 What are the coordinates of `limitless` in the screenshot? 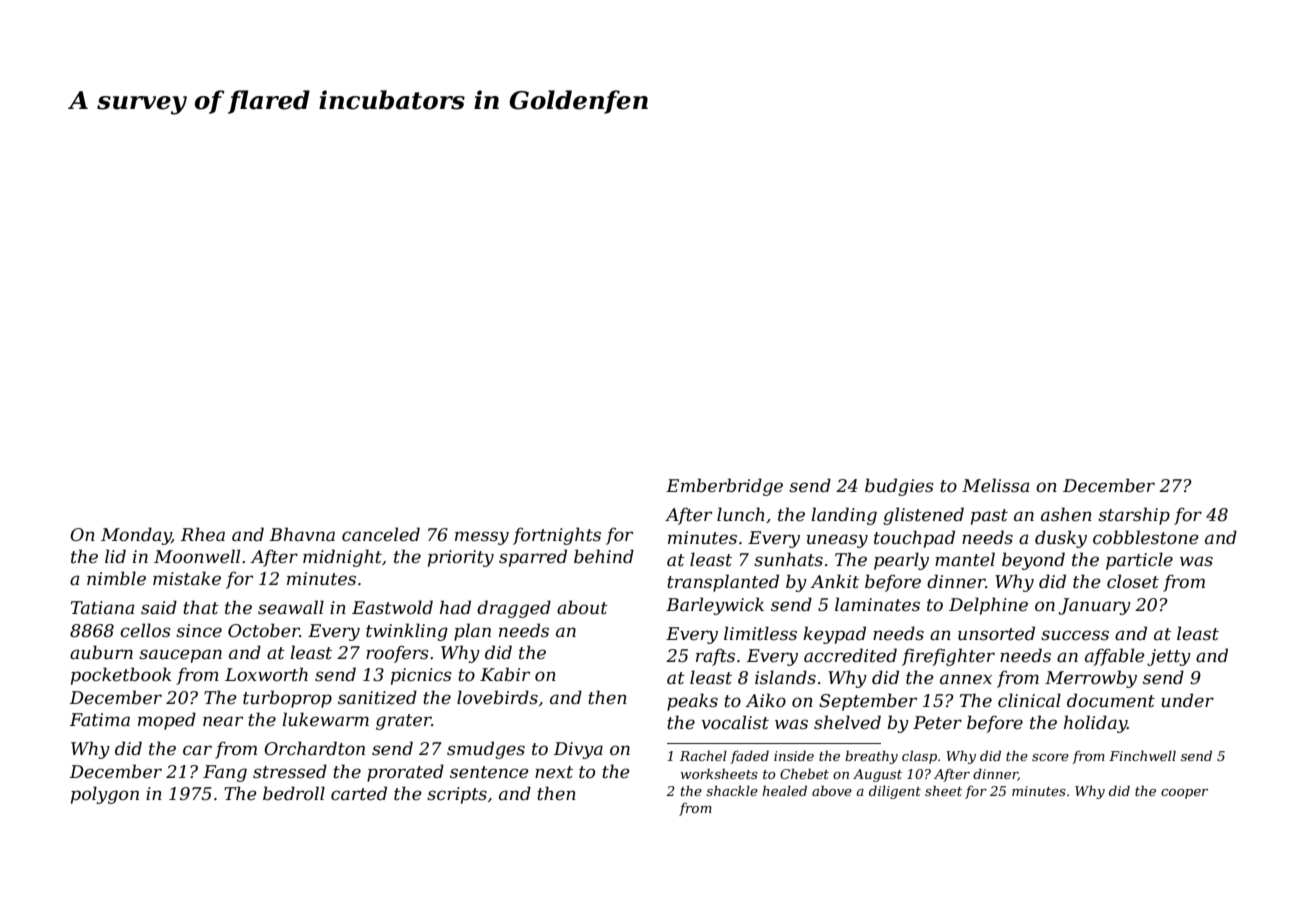 It's located at (760, 633).
